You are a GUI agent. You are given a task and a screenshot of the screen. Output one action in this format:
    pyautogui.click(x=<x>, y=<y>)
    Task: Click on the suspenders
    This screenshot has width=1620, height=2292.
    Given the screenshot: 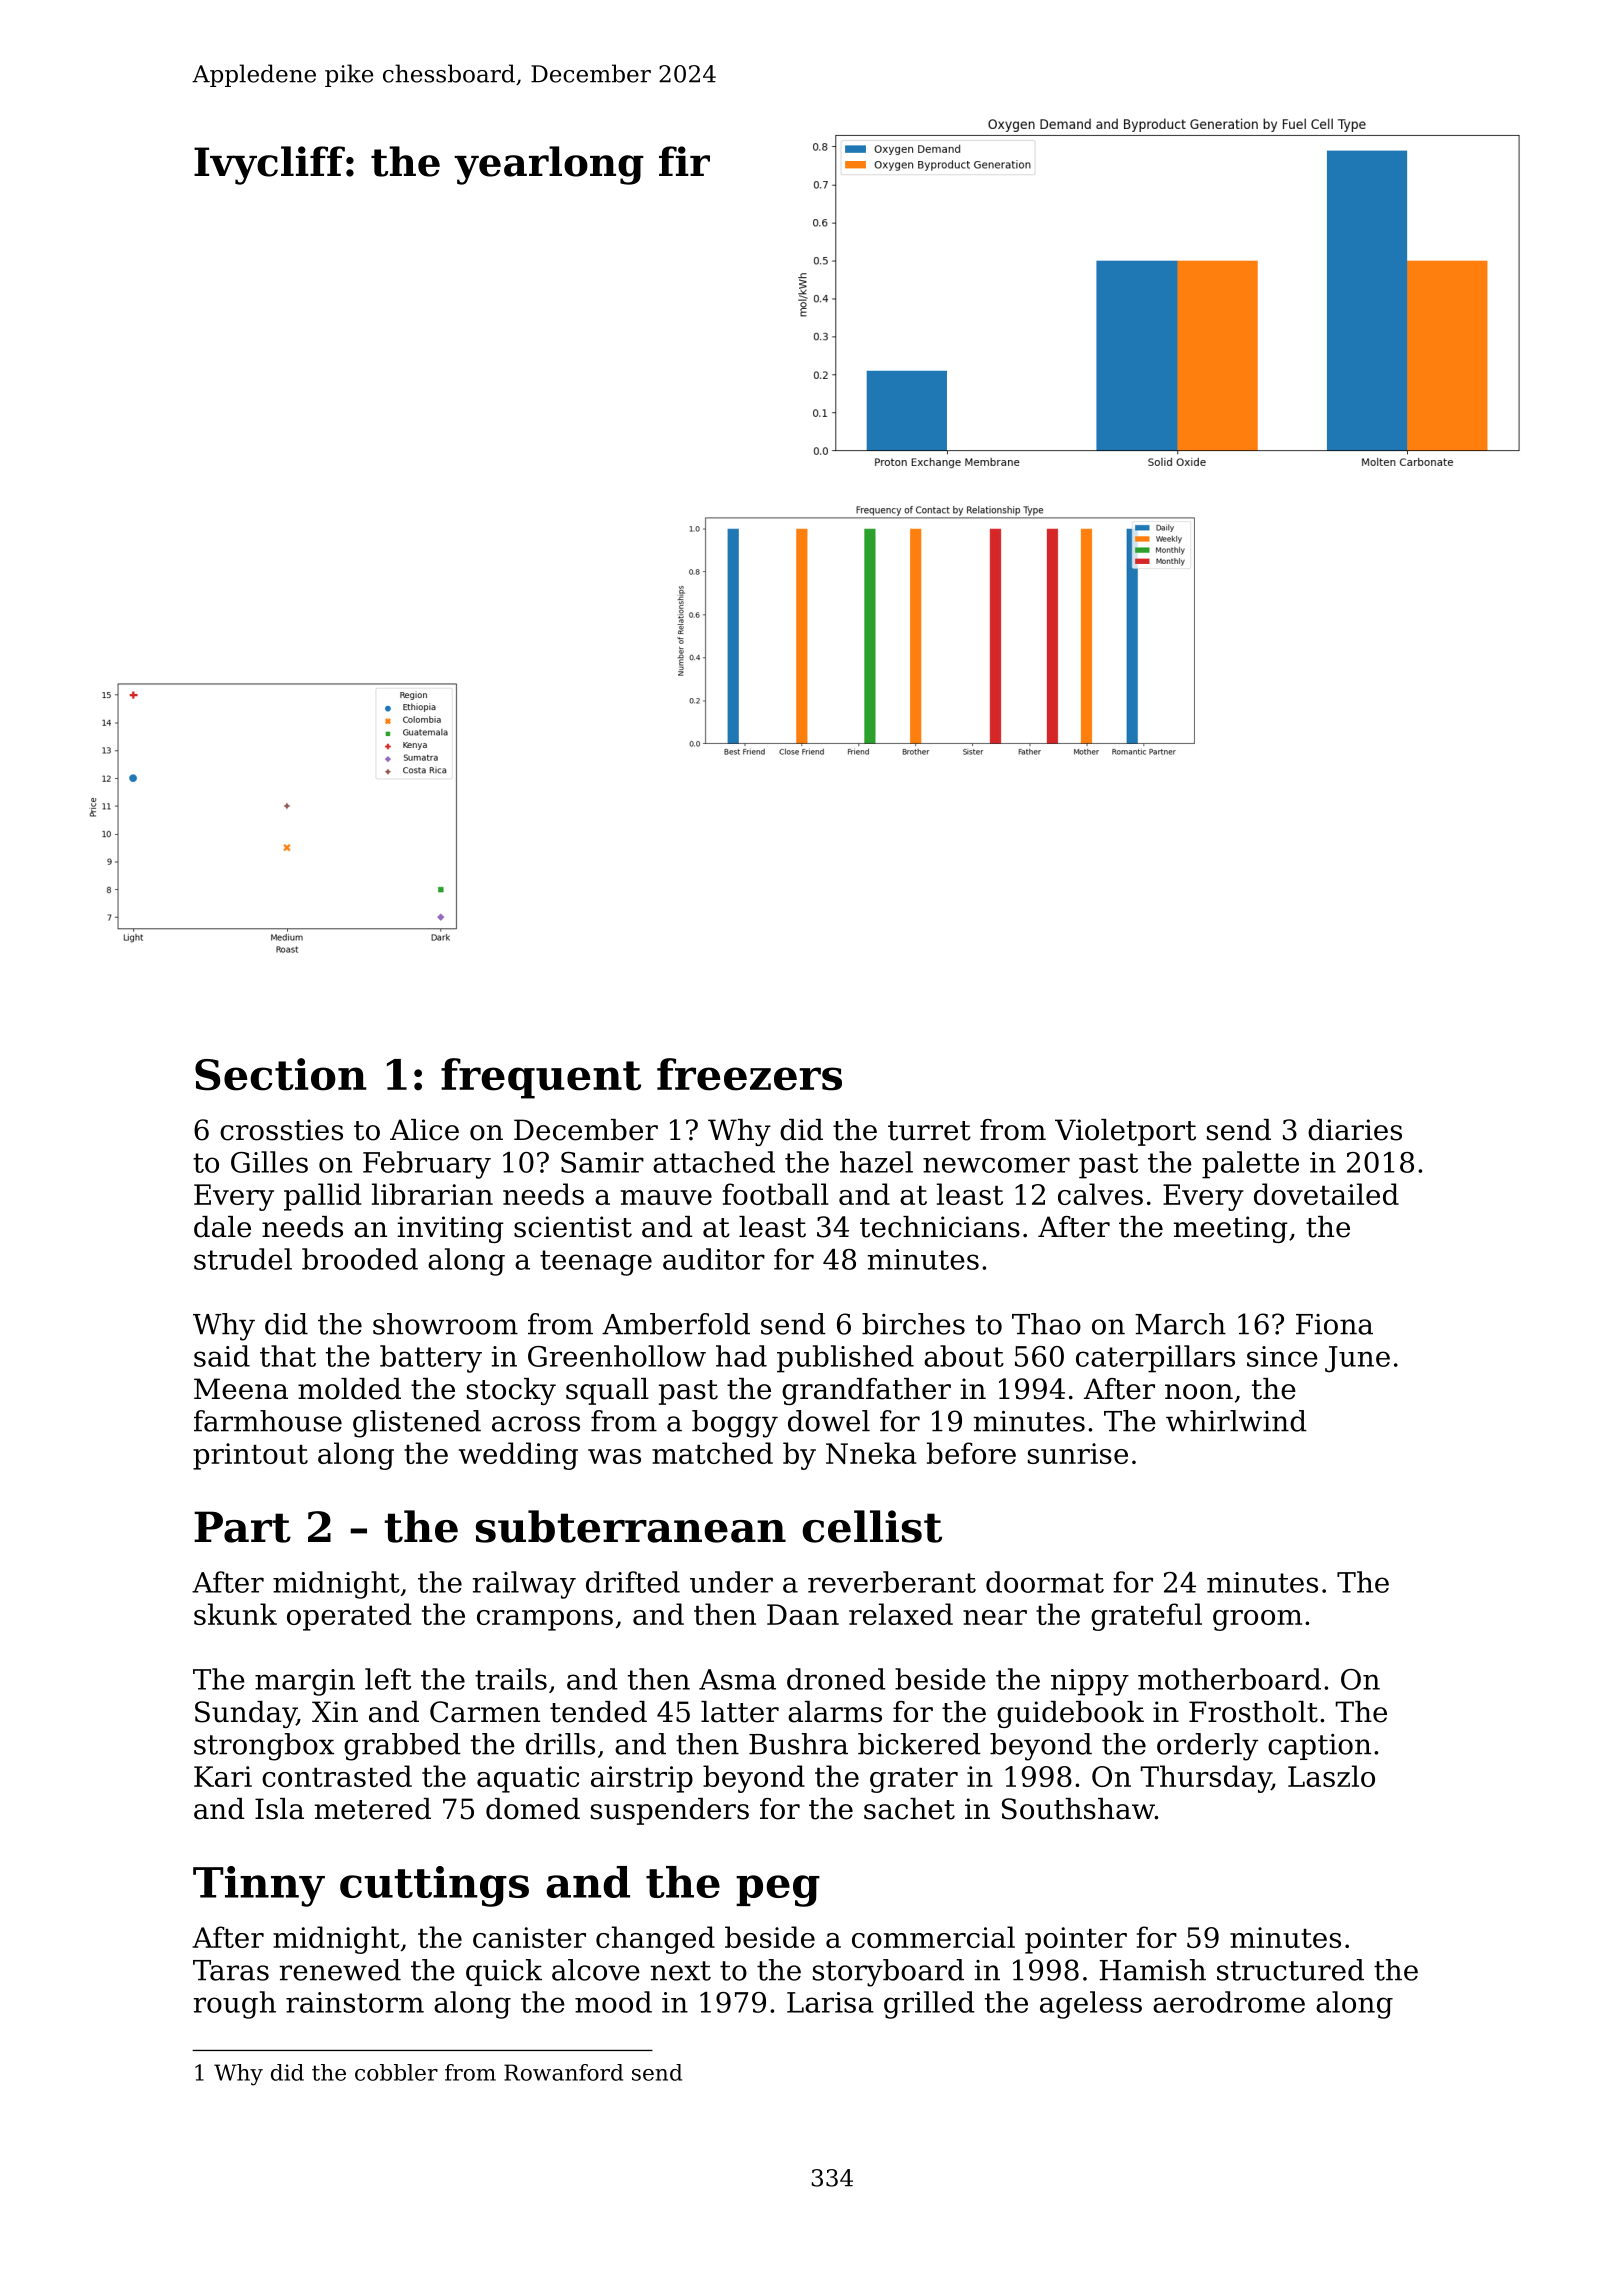 What is the action you would take?
    pyautogui.click(x=670, y=1811)
